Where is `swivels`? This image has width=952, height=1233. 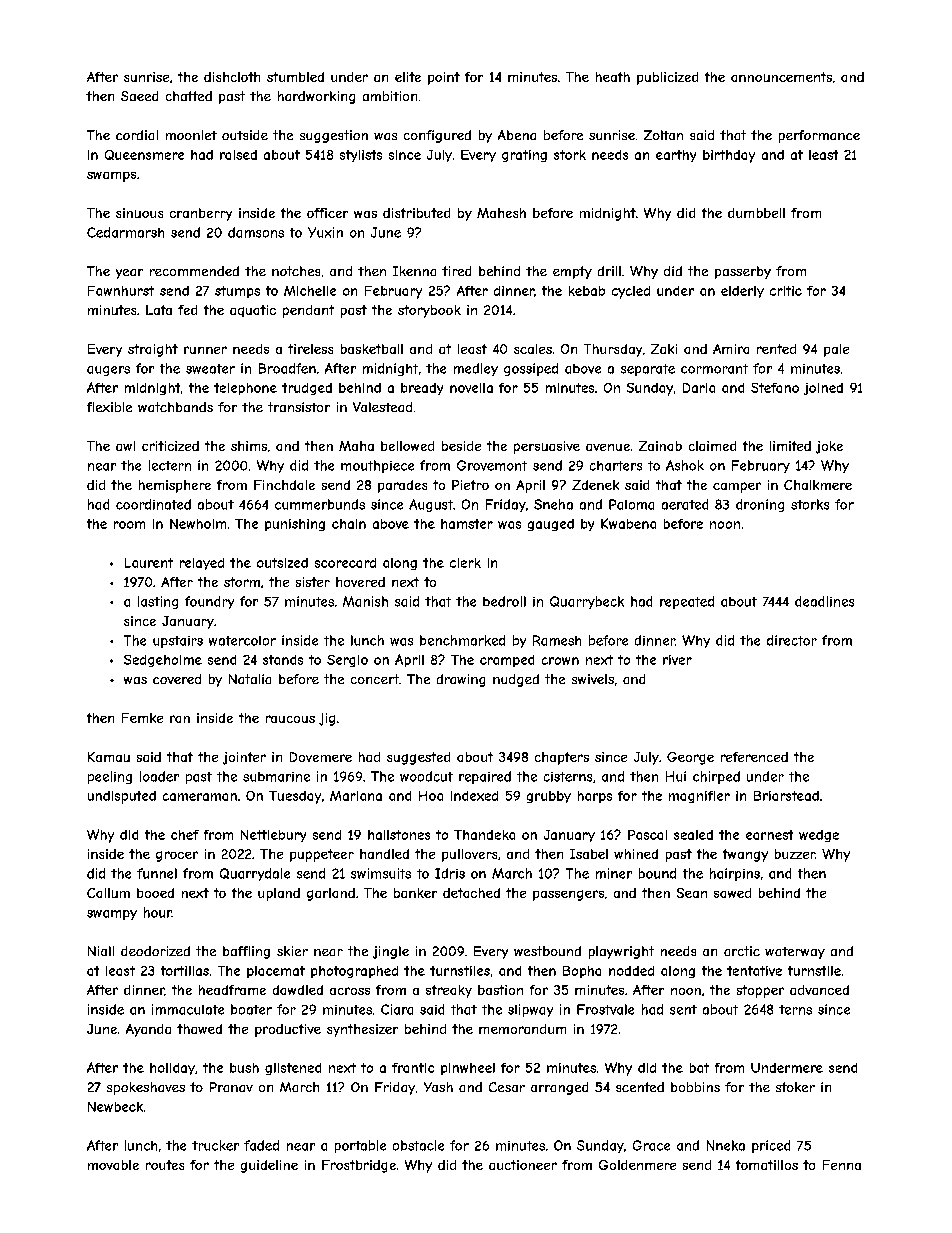 swivels is located at coordinates (593, 679).
